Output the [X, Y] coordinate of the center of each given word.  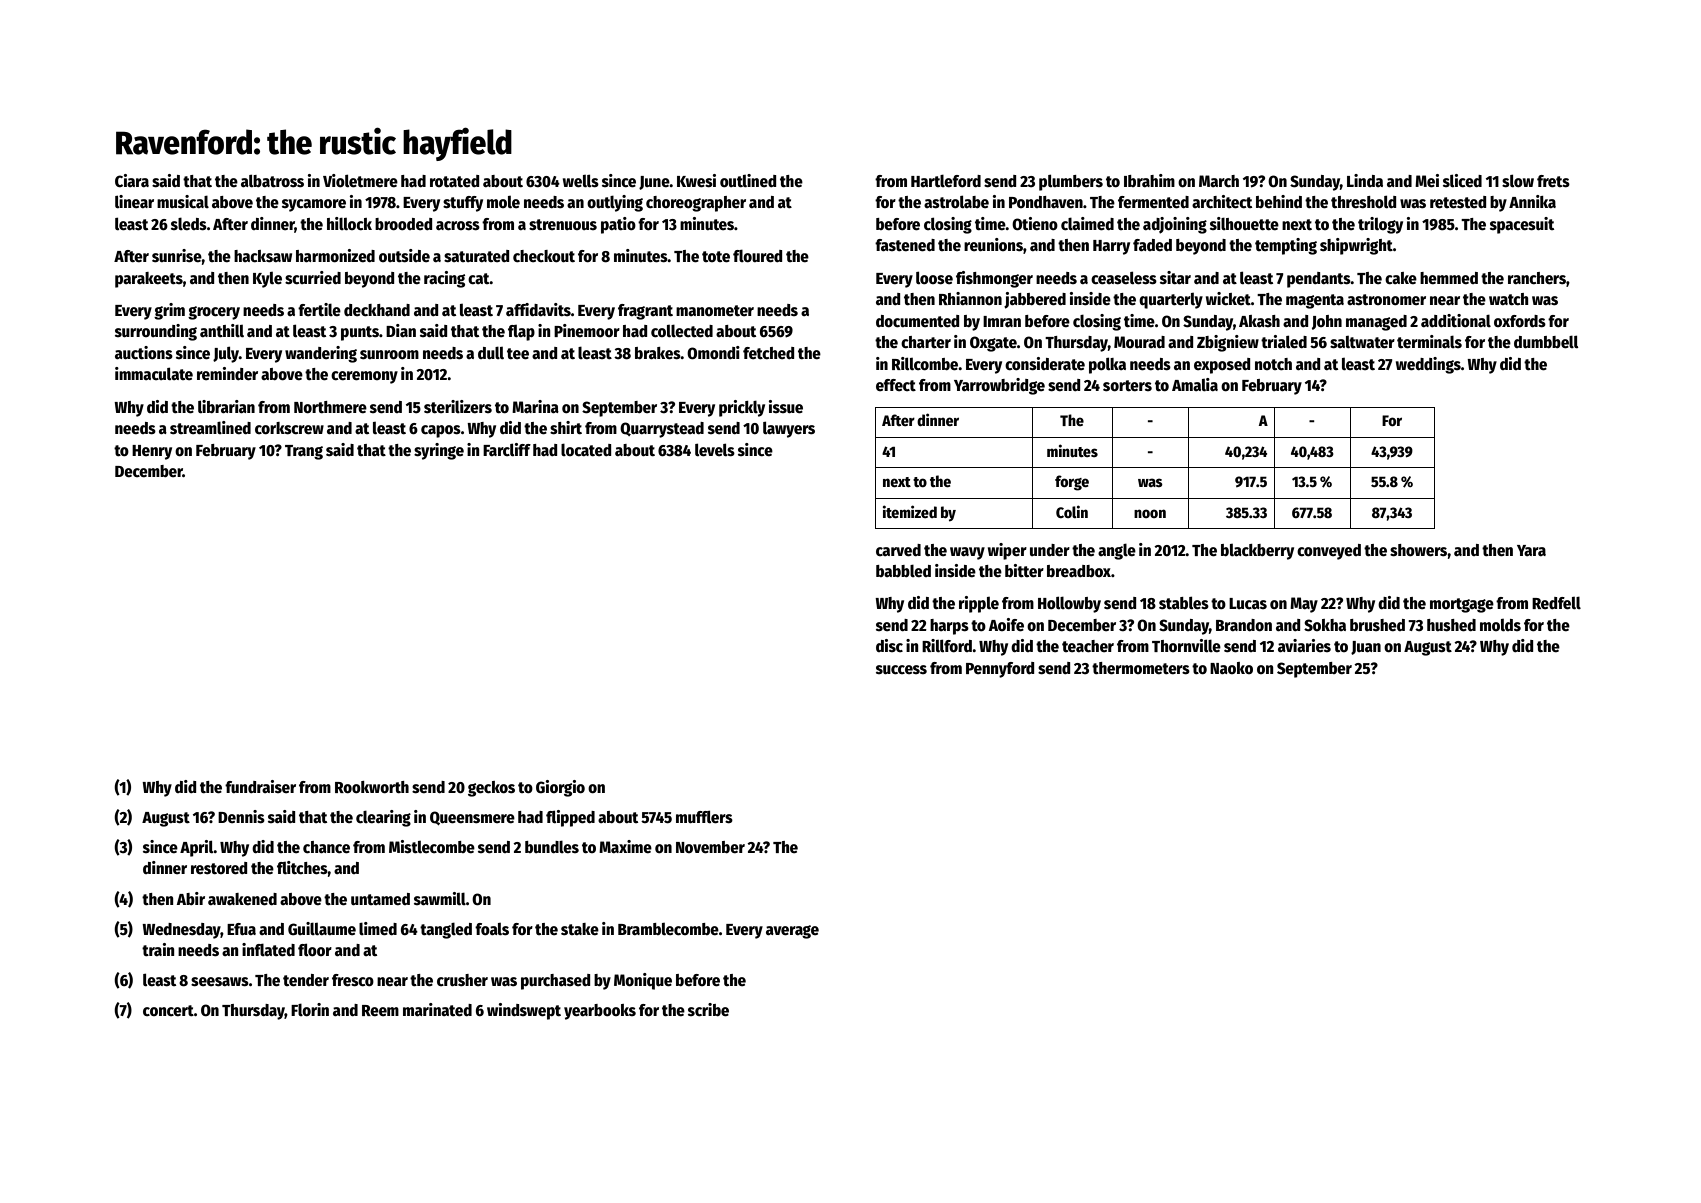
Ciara [132, 180]
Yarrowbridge [999, 386]
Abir [191, 898]
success [901, 670]
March [1219, 181]
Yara [1531, 550]
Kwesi [696, 181]
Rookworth [372, 787]
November [710, 847]
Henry [152, 452]
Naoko [1231, 668]
